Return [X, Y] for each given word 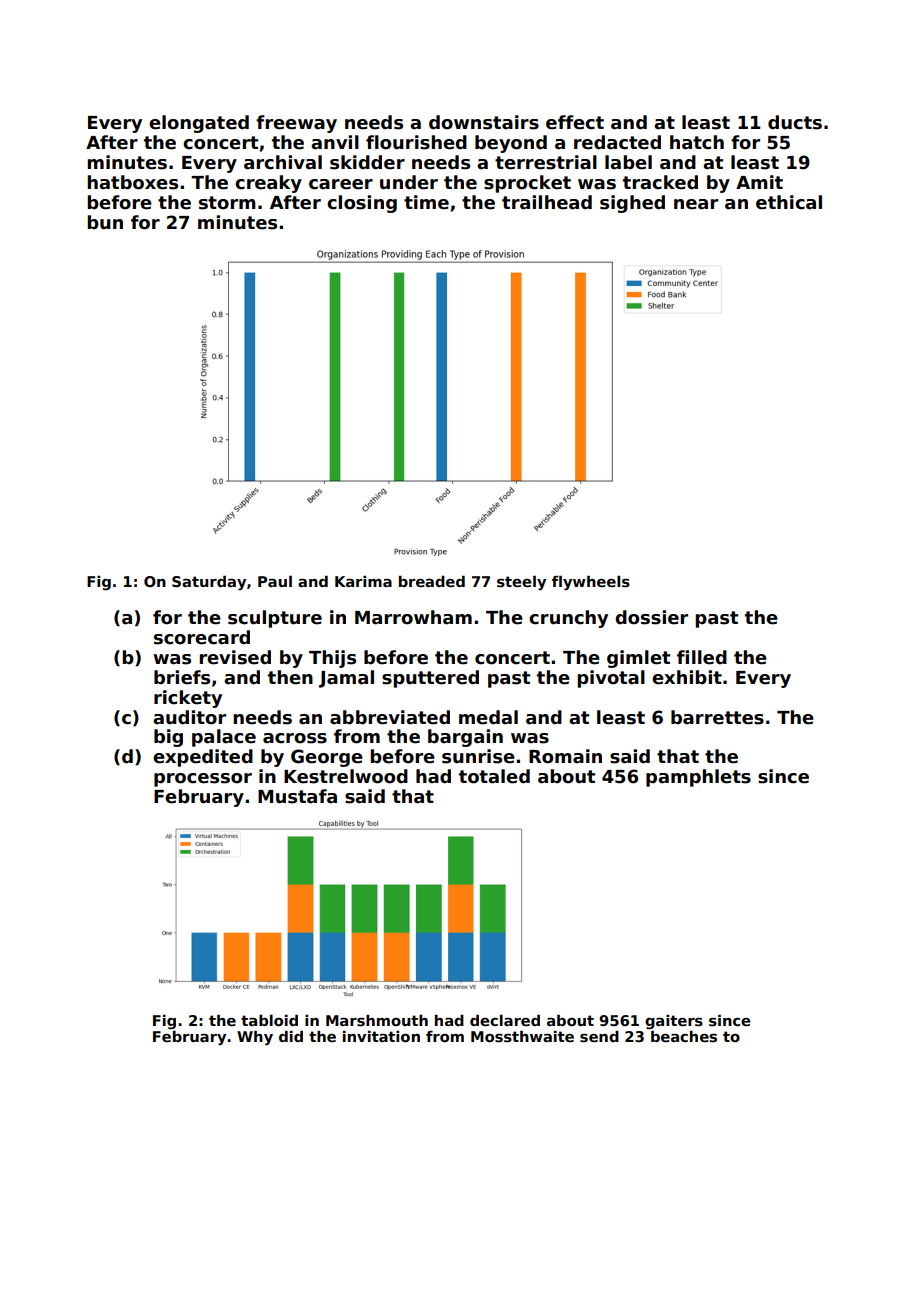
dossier [651, 617]
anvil [335, 142]
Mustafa [297, 796]
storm [227, 203]
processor [203, 780]
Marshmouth [377, 1020]
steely [521, 582]
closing [362, 204]
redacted [617, 142]
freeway [296, 124]
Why [255, 1037]
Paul [275, 581]
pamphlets [698, 778]
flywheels [591, 582]
